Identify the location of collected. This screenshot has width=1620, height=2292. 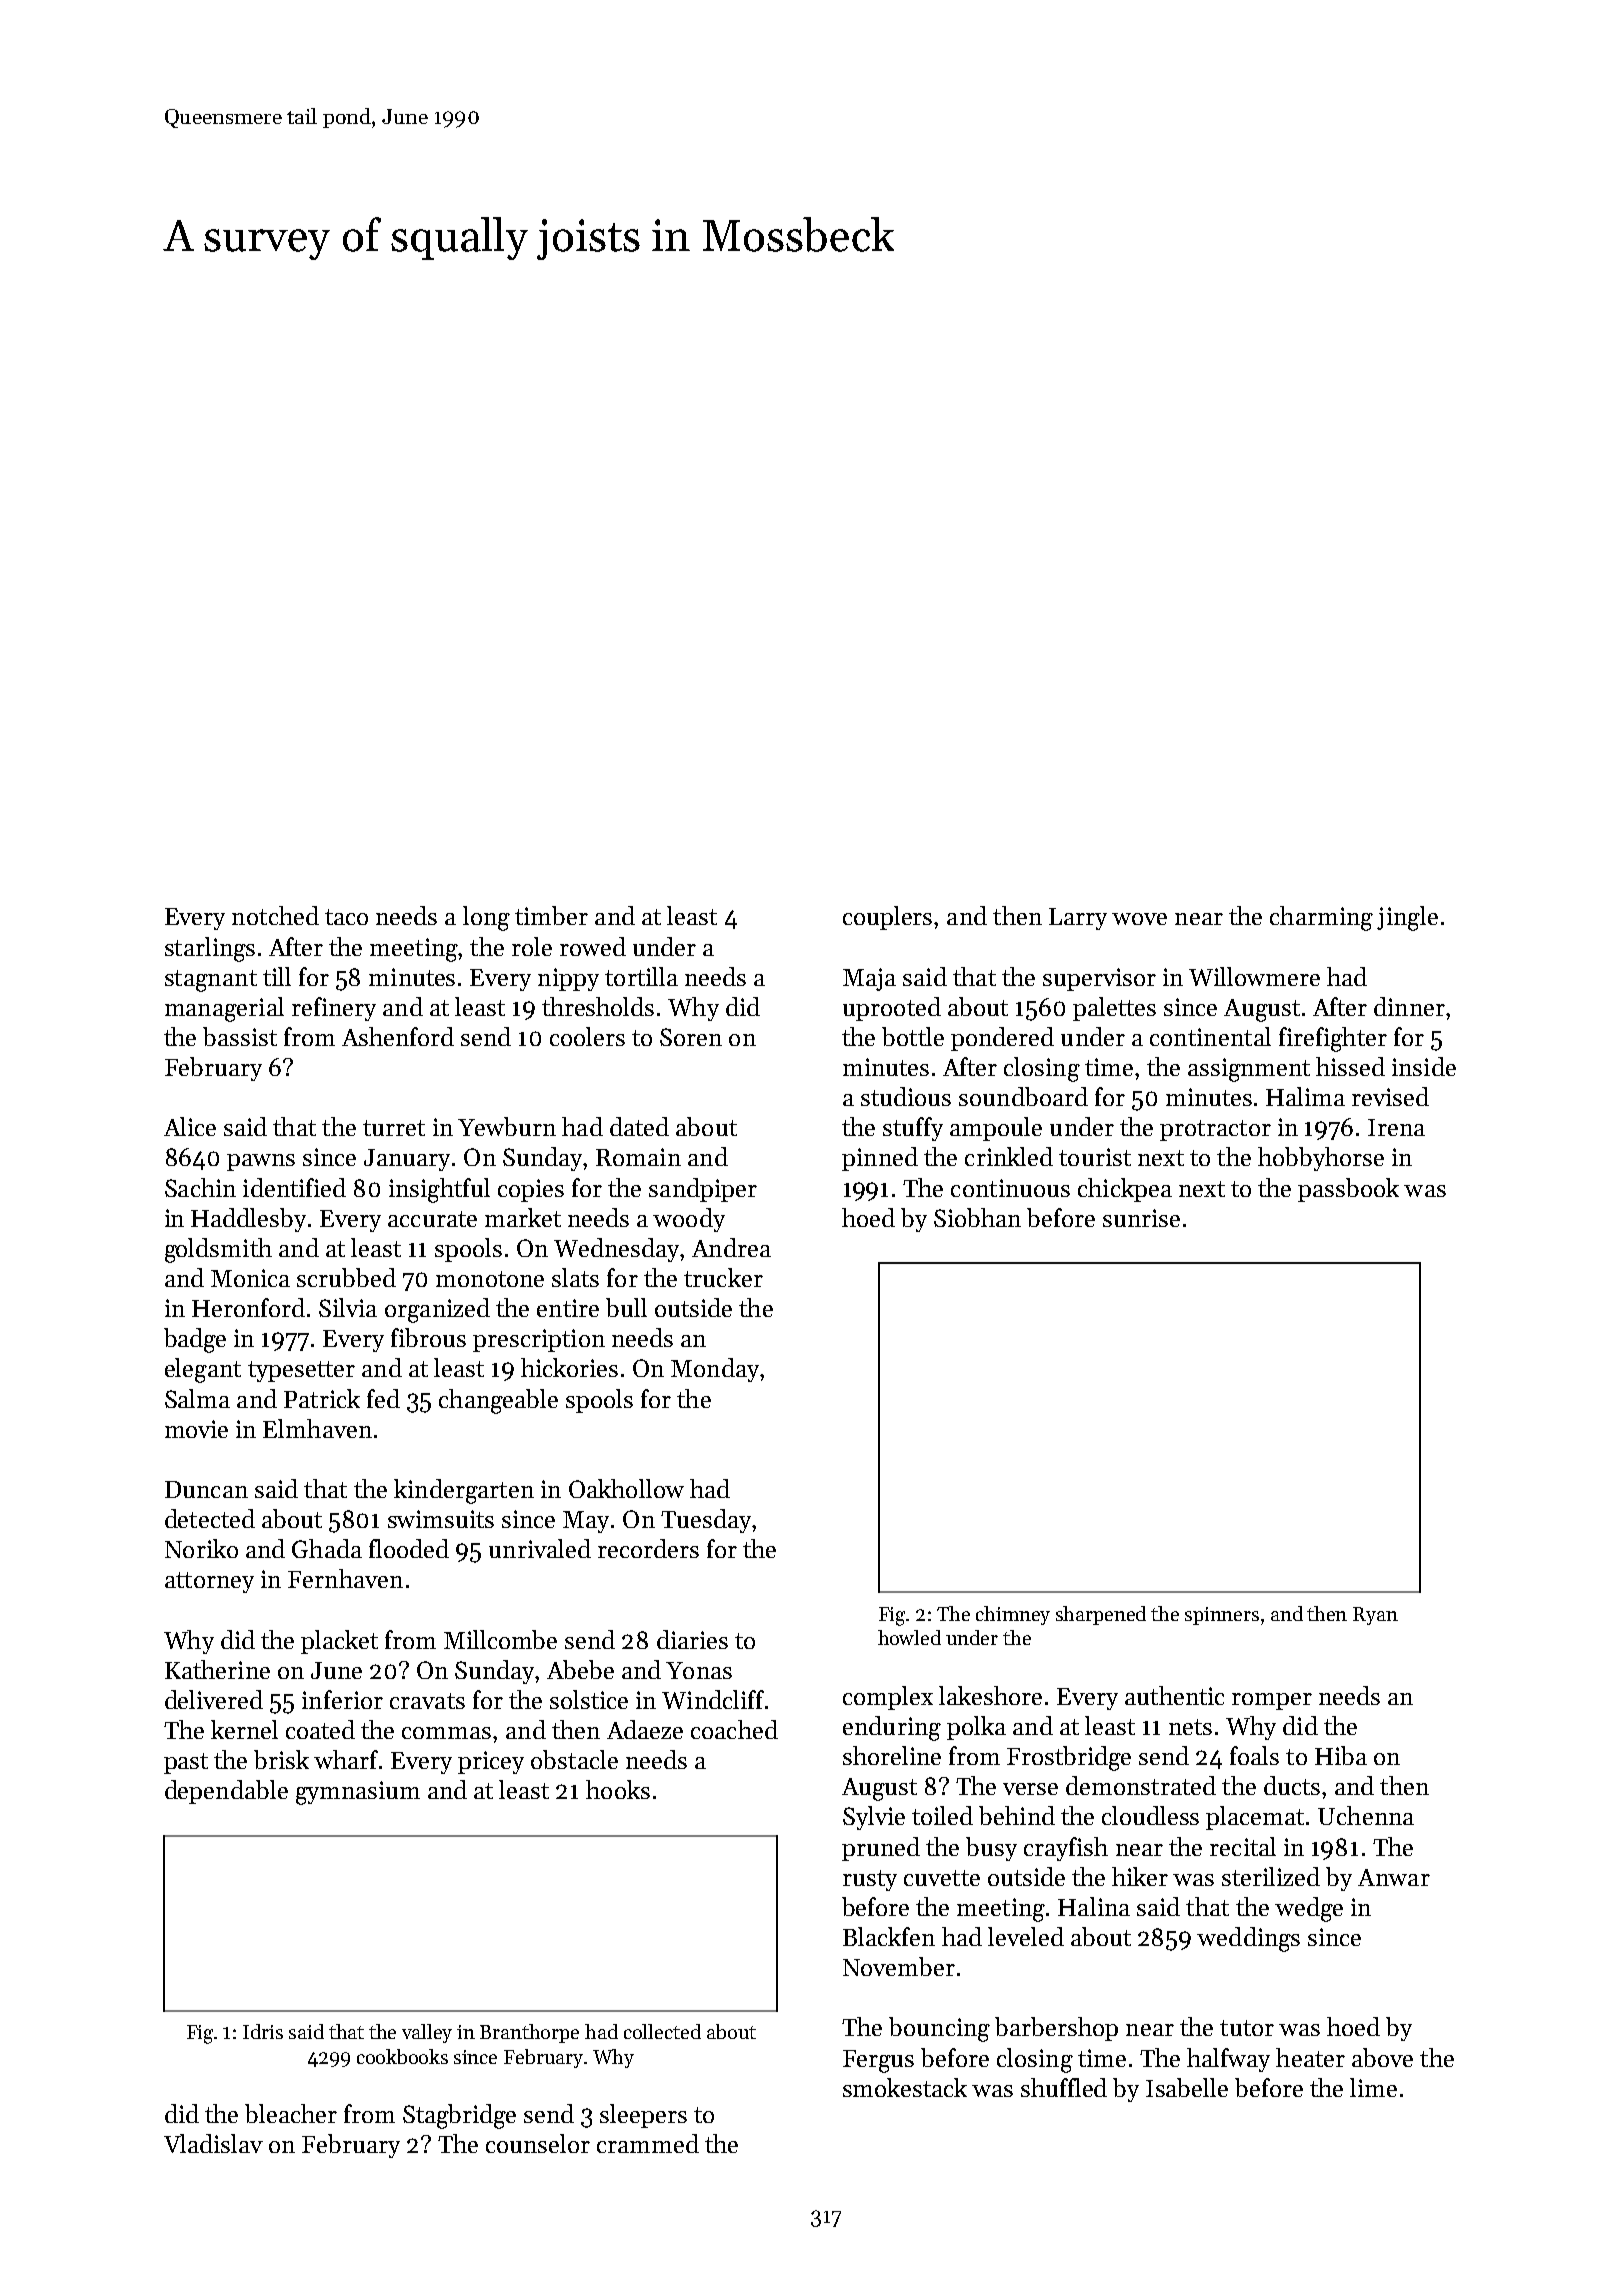
(662, 2031).
